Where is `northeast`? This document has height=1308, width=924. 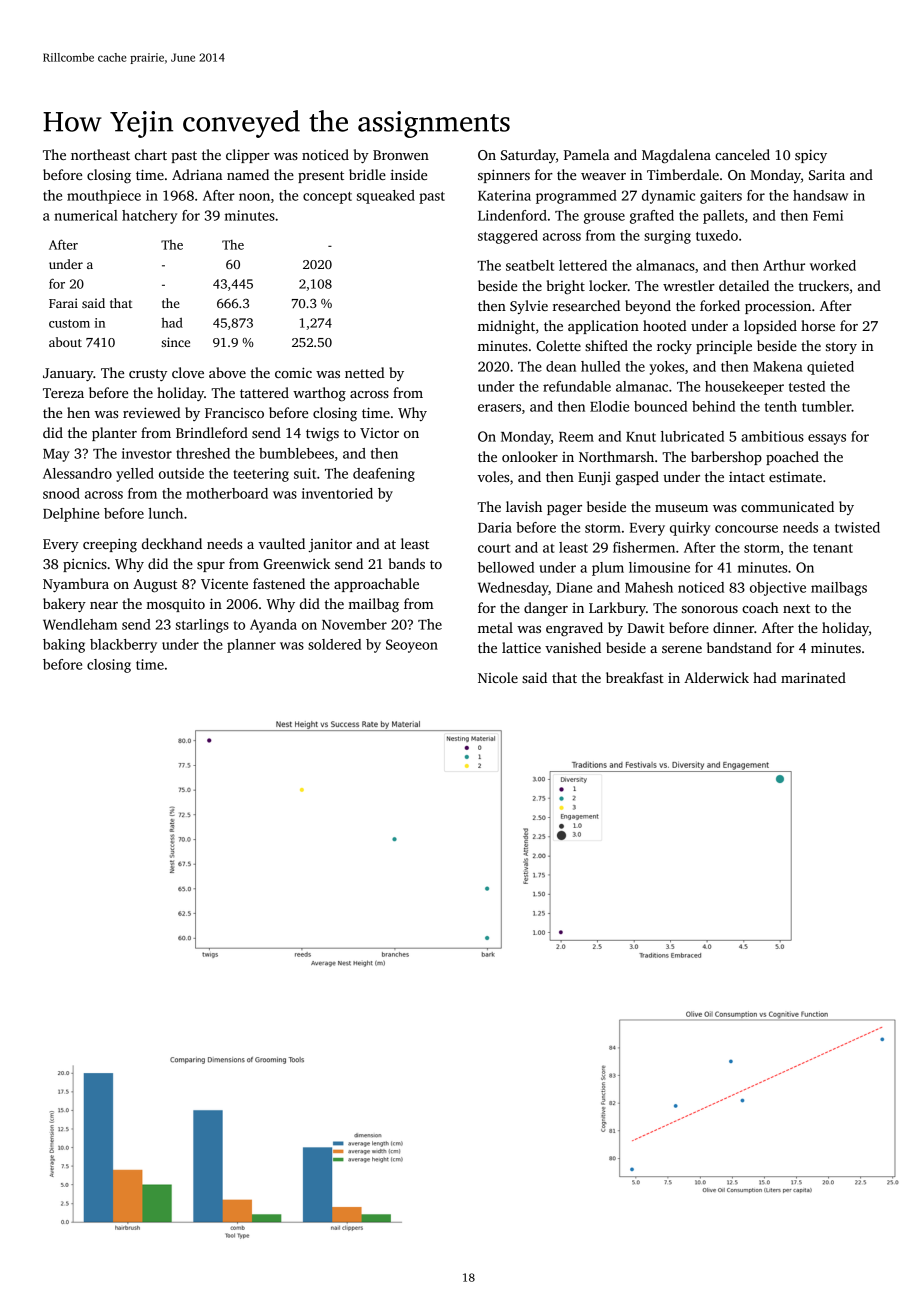 northeast is located at coordinates (100, 154).
